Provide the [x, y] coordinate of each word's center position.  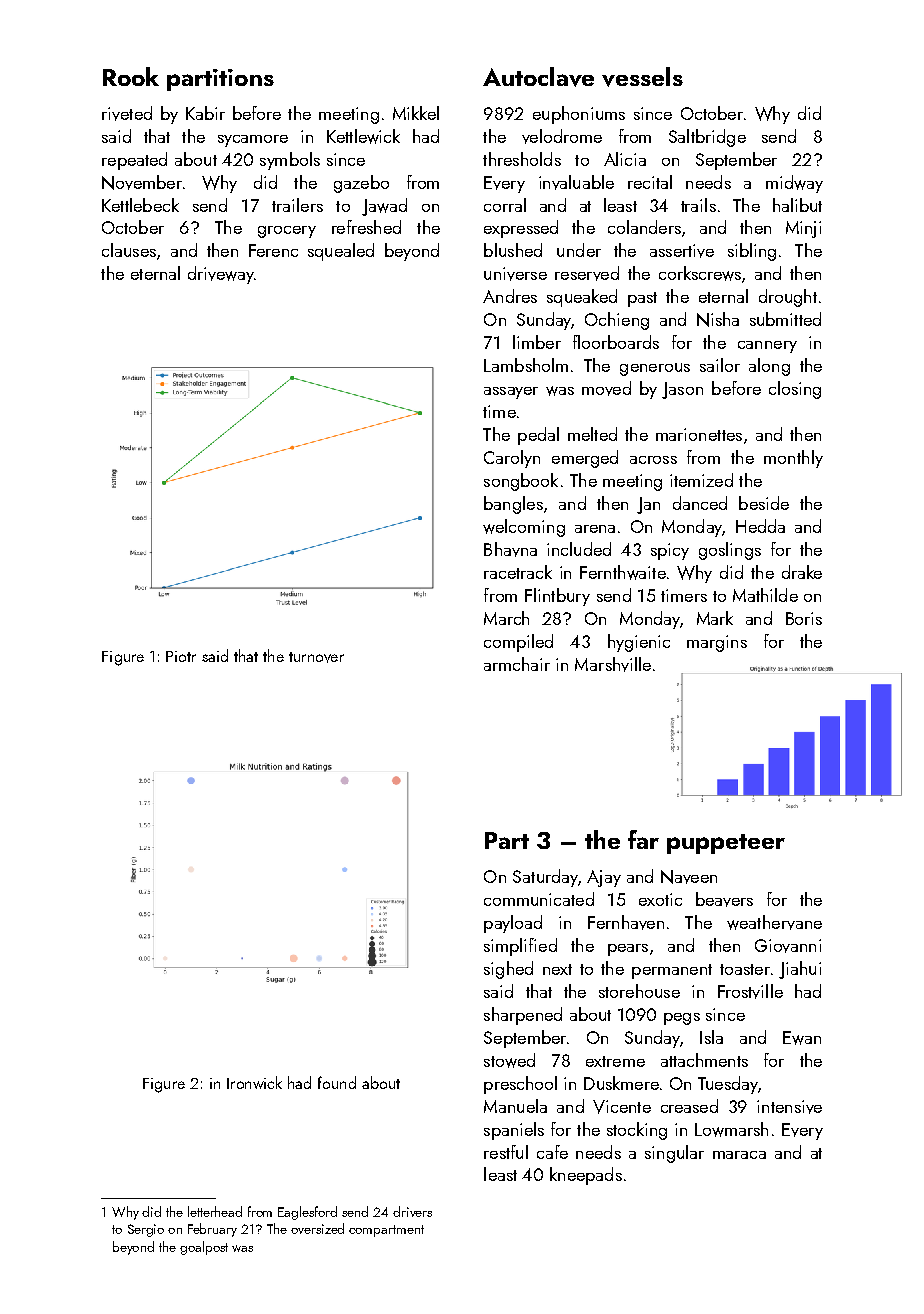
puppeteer [726, 844]
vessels [642, 77]
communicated [539, 899]
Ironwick [254, 1082]
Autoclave [538, 77]
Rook [131, 76]
